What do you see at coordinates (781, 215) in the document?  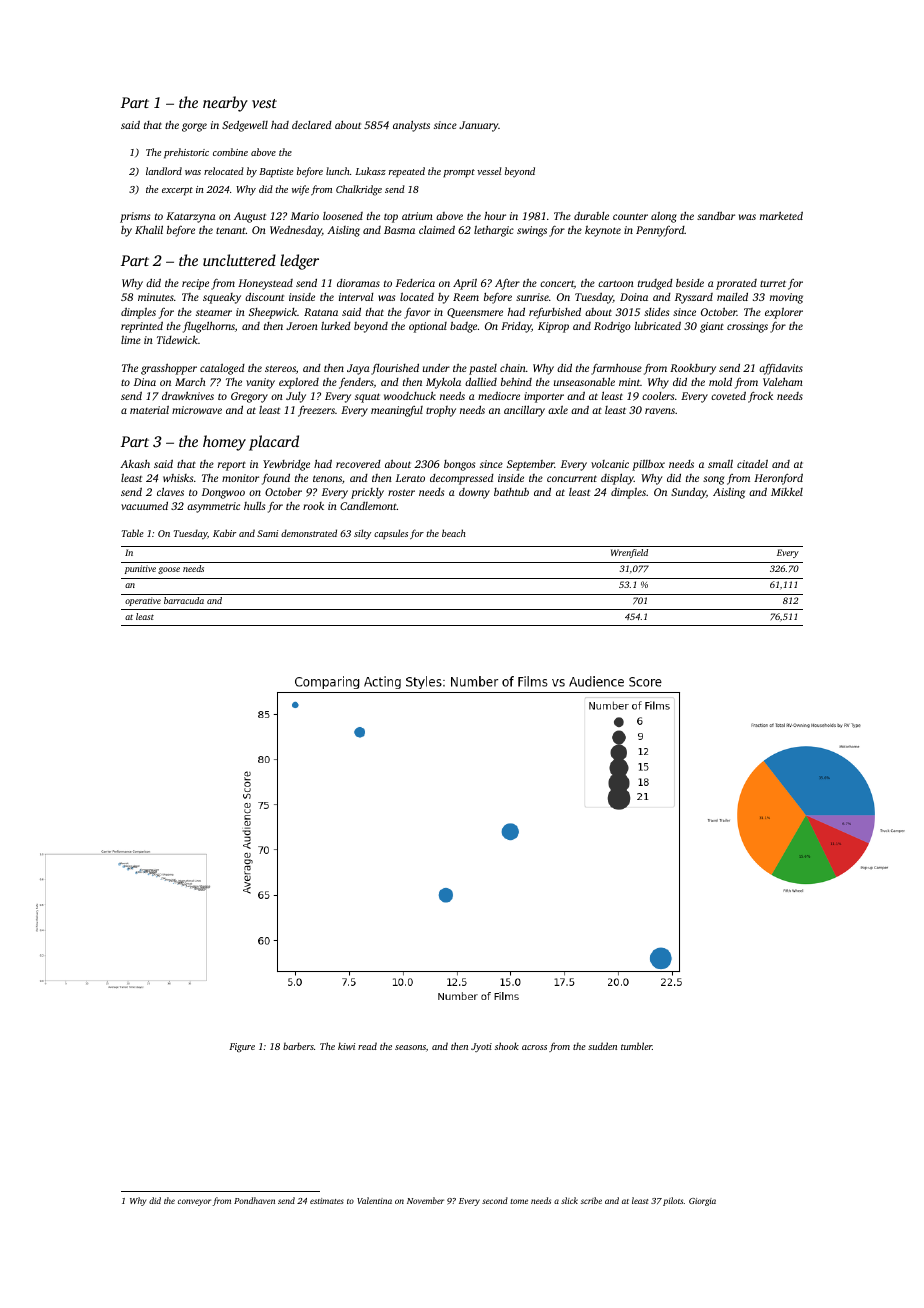 I see `marketed` at bounding box center [781, 215].
